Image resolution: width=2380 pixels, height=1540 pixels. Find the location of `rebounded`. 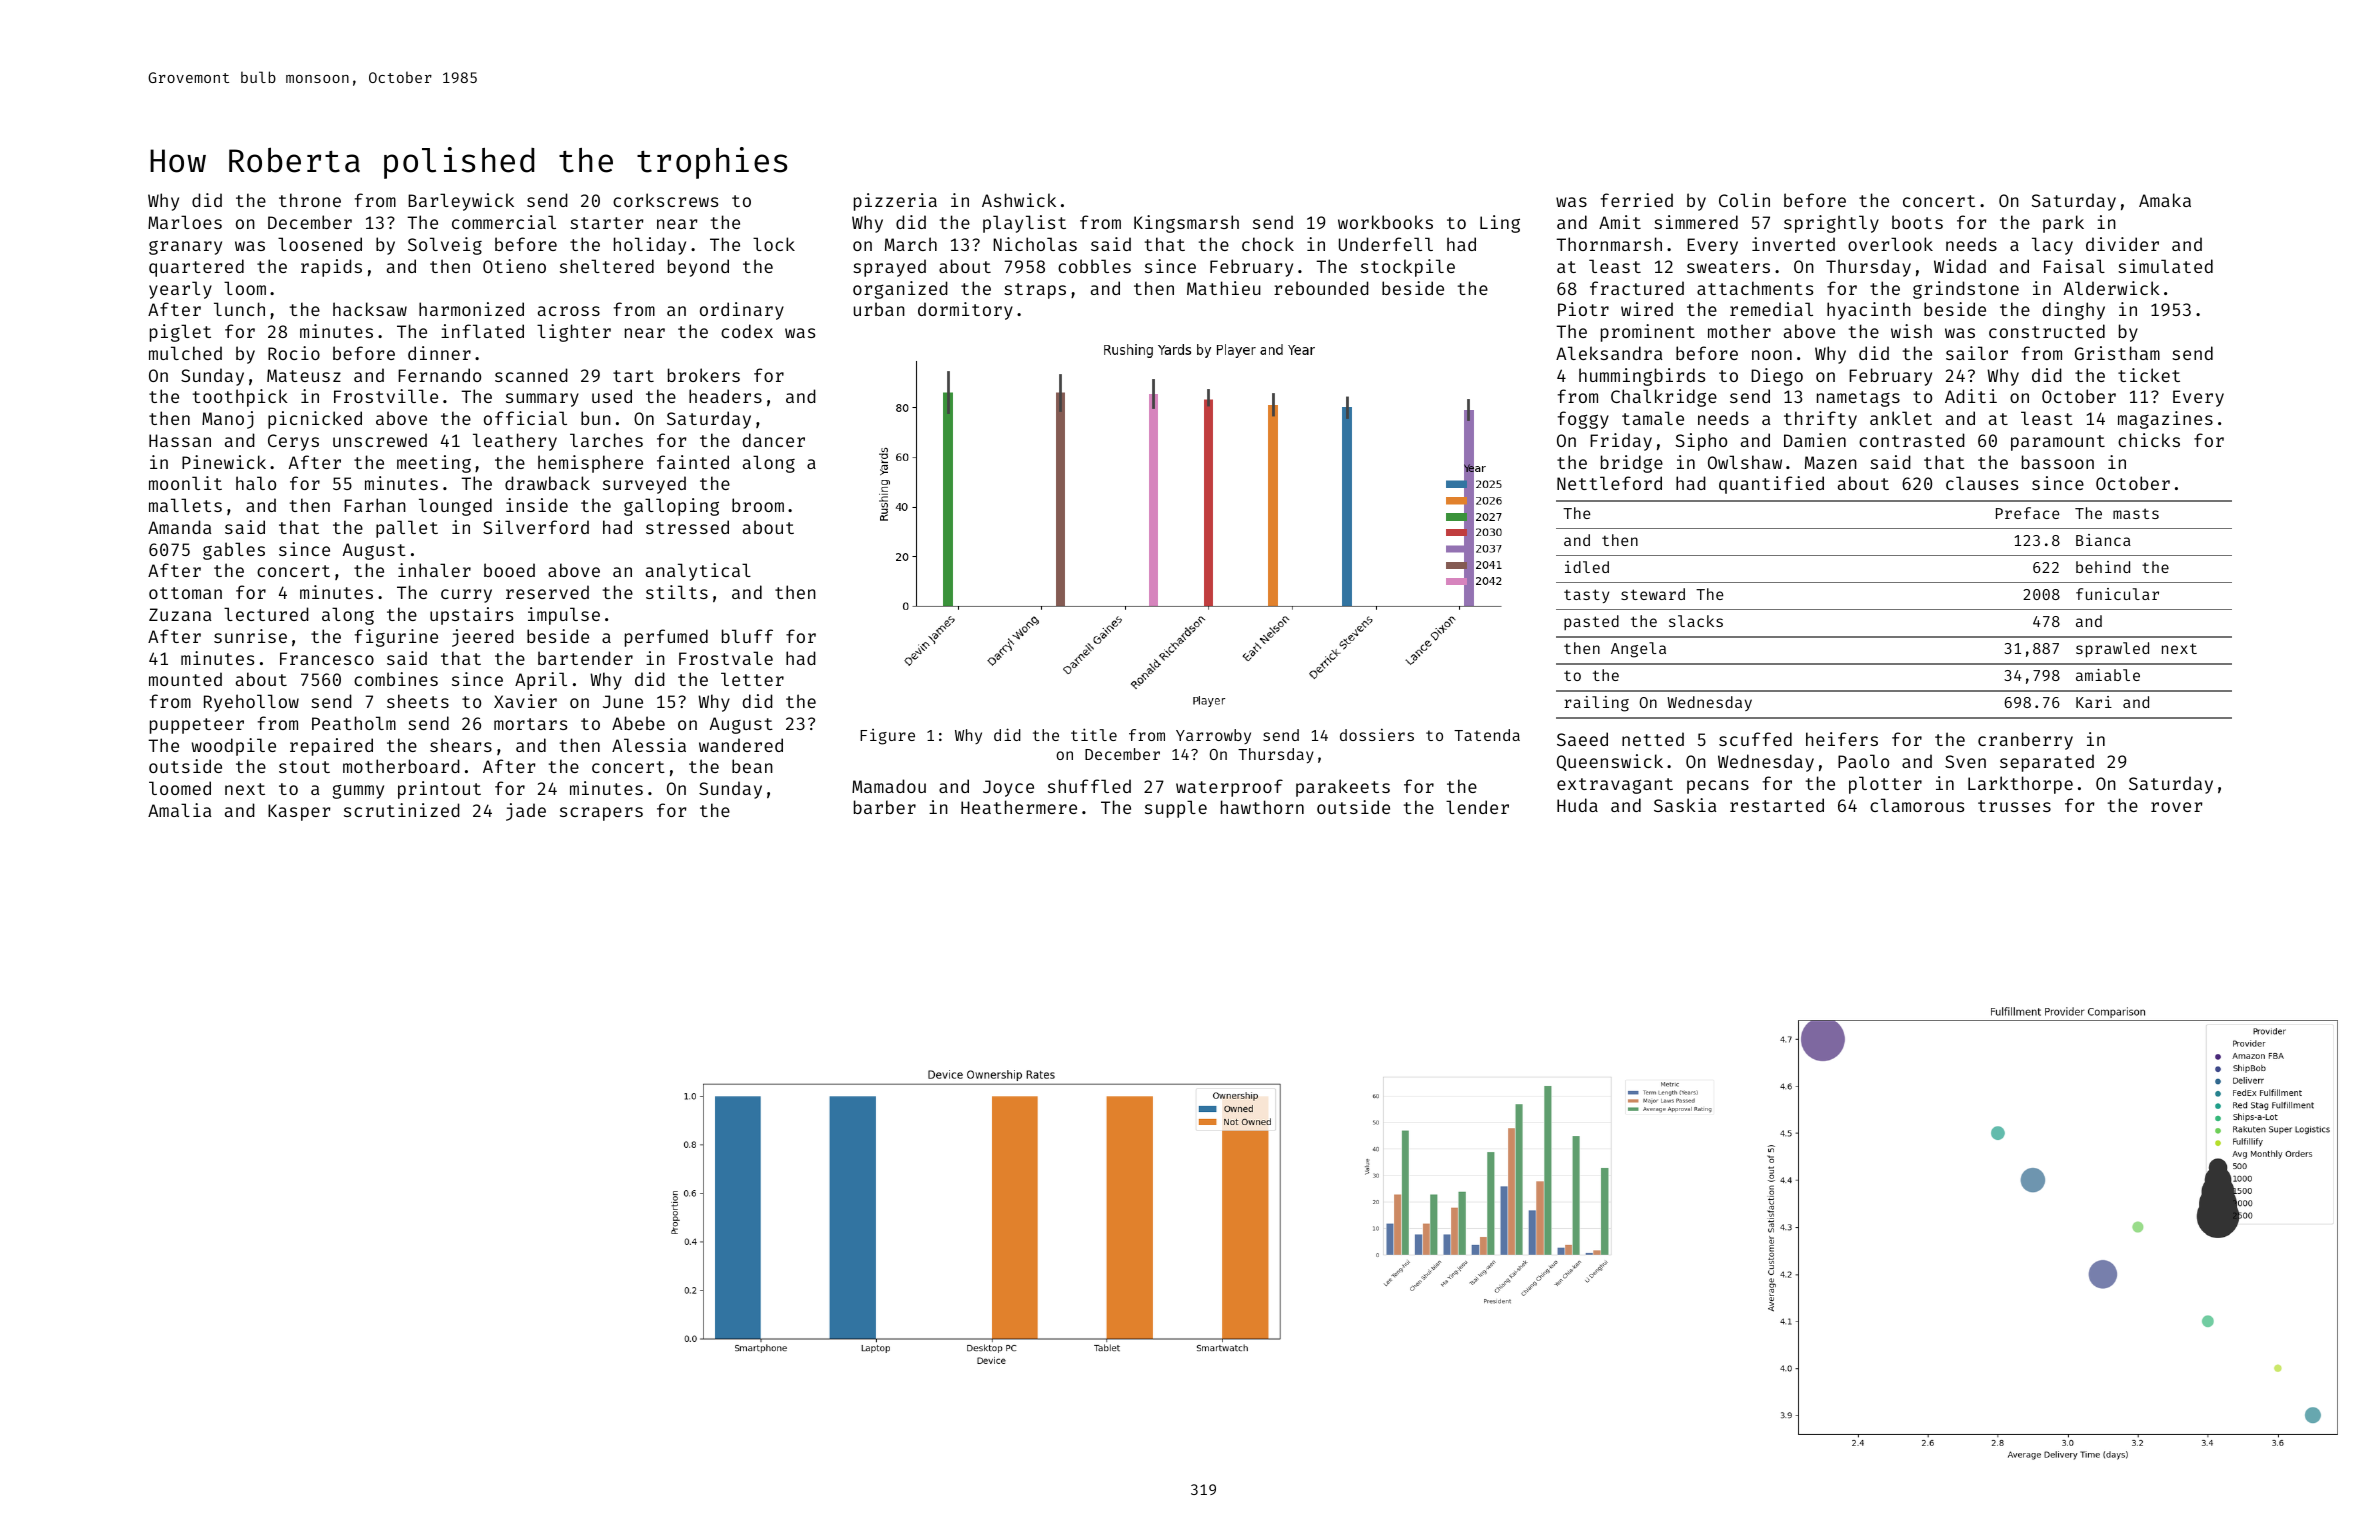

rebounded is located at coordinates (1321, 288).
